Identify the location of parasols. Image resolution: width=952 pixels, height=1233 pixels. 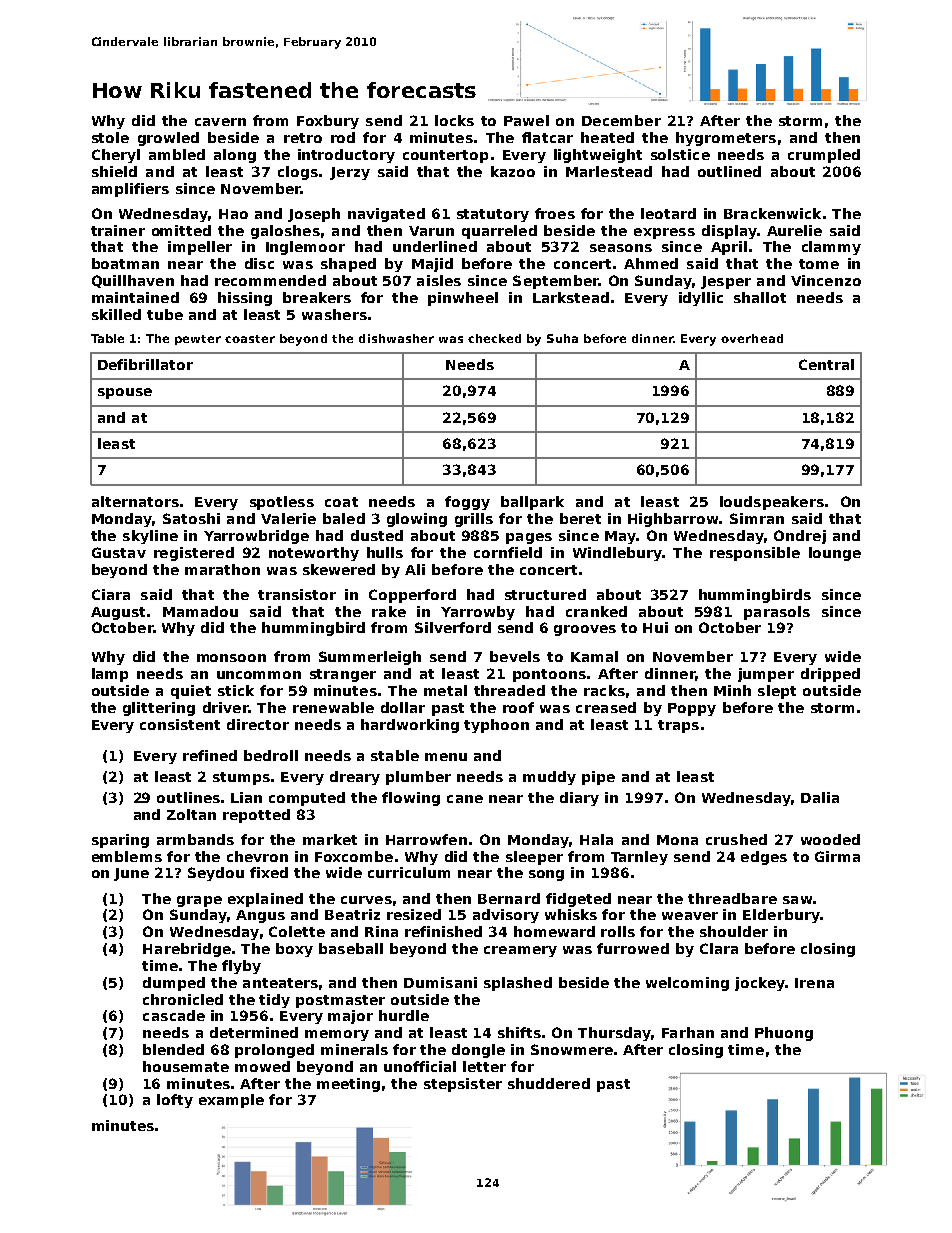
(777, 613).
